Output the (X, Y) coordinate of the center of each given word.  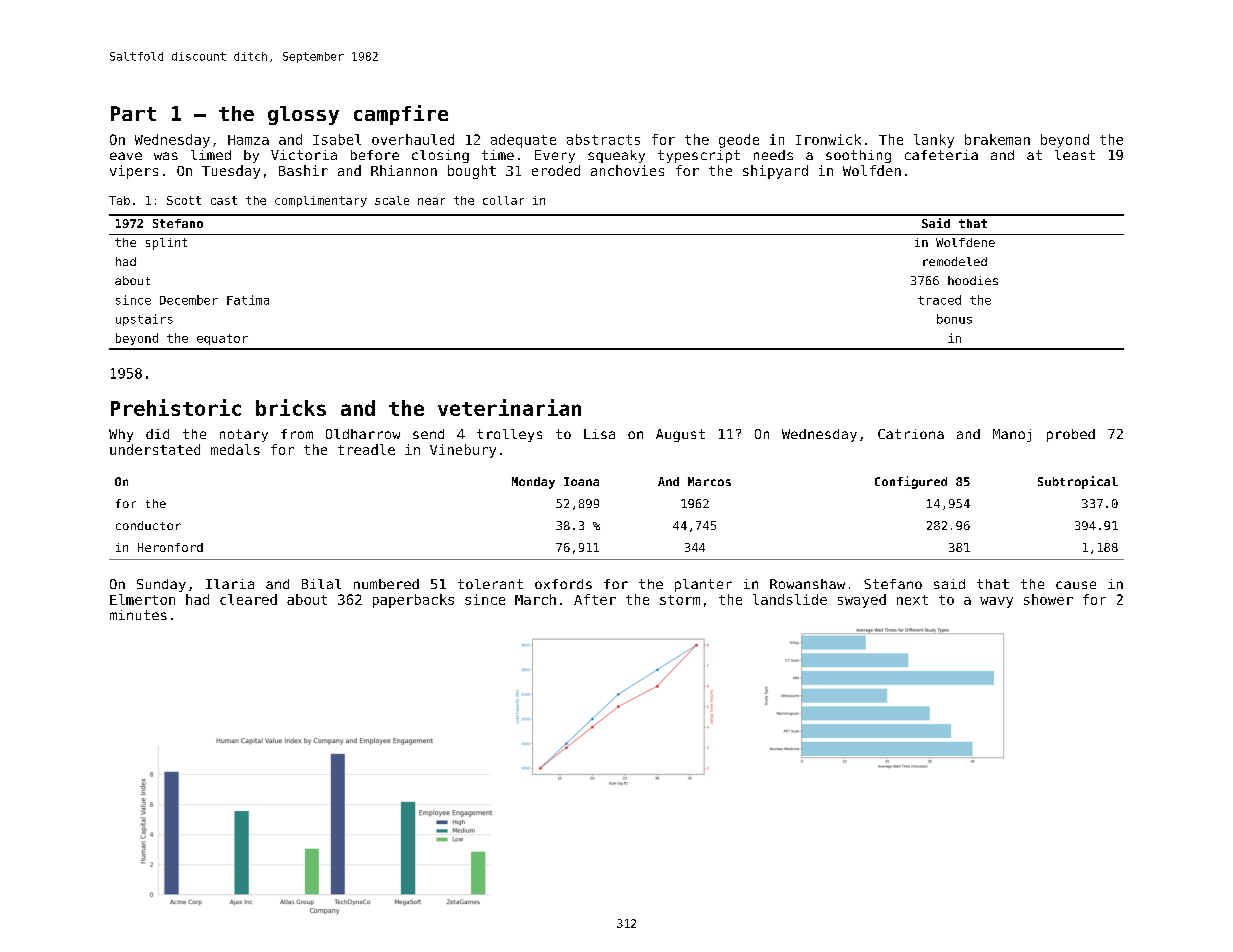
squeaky (616, 156)
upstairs (144, 320)
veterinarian (509, 407)
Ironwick (828, 139)
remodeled (955, 261)
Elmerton (142, 599)
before (375, 155)
